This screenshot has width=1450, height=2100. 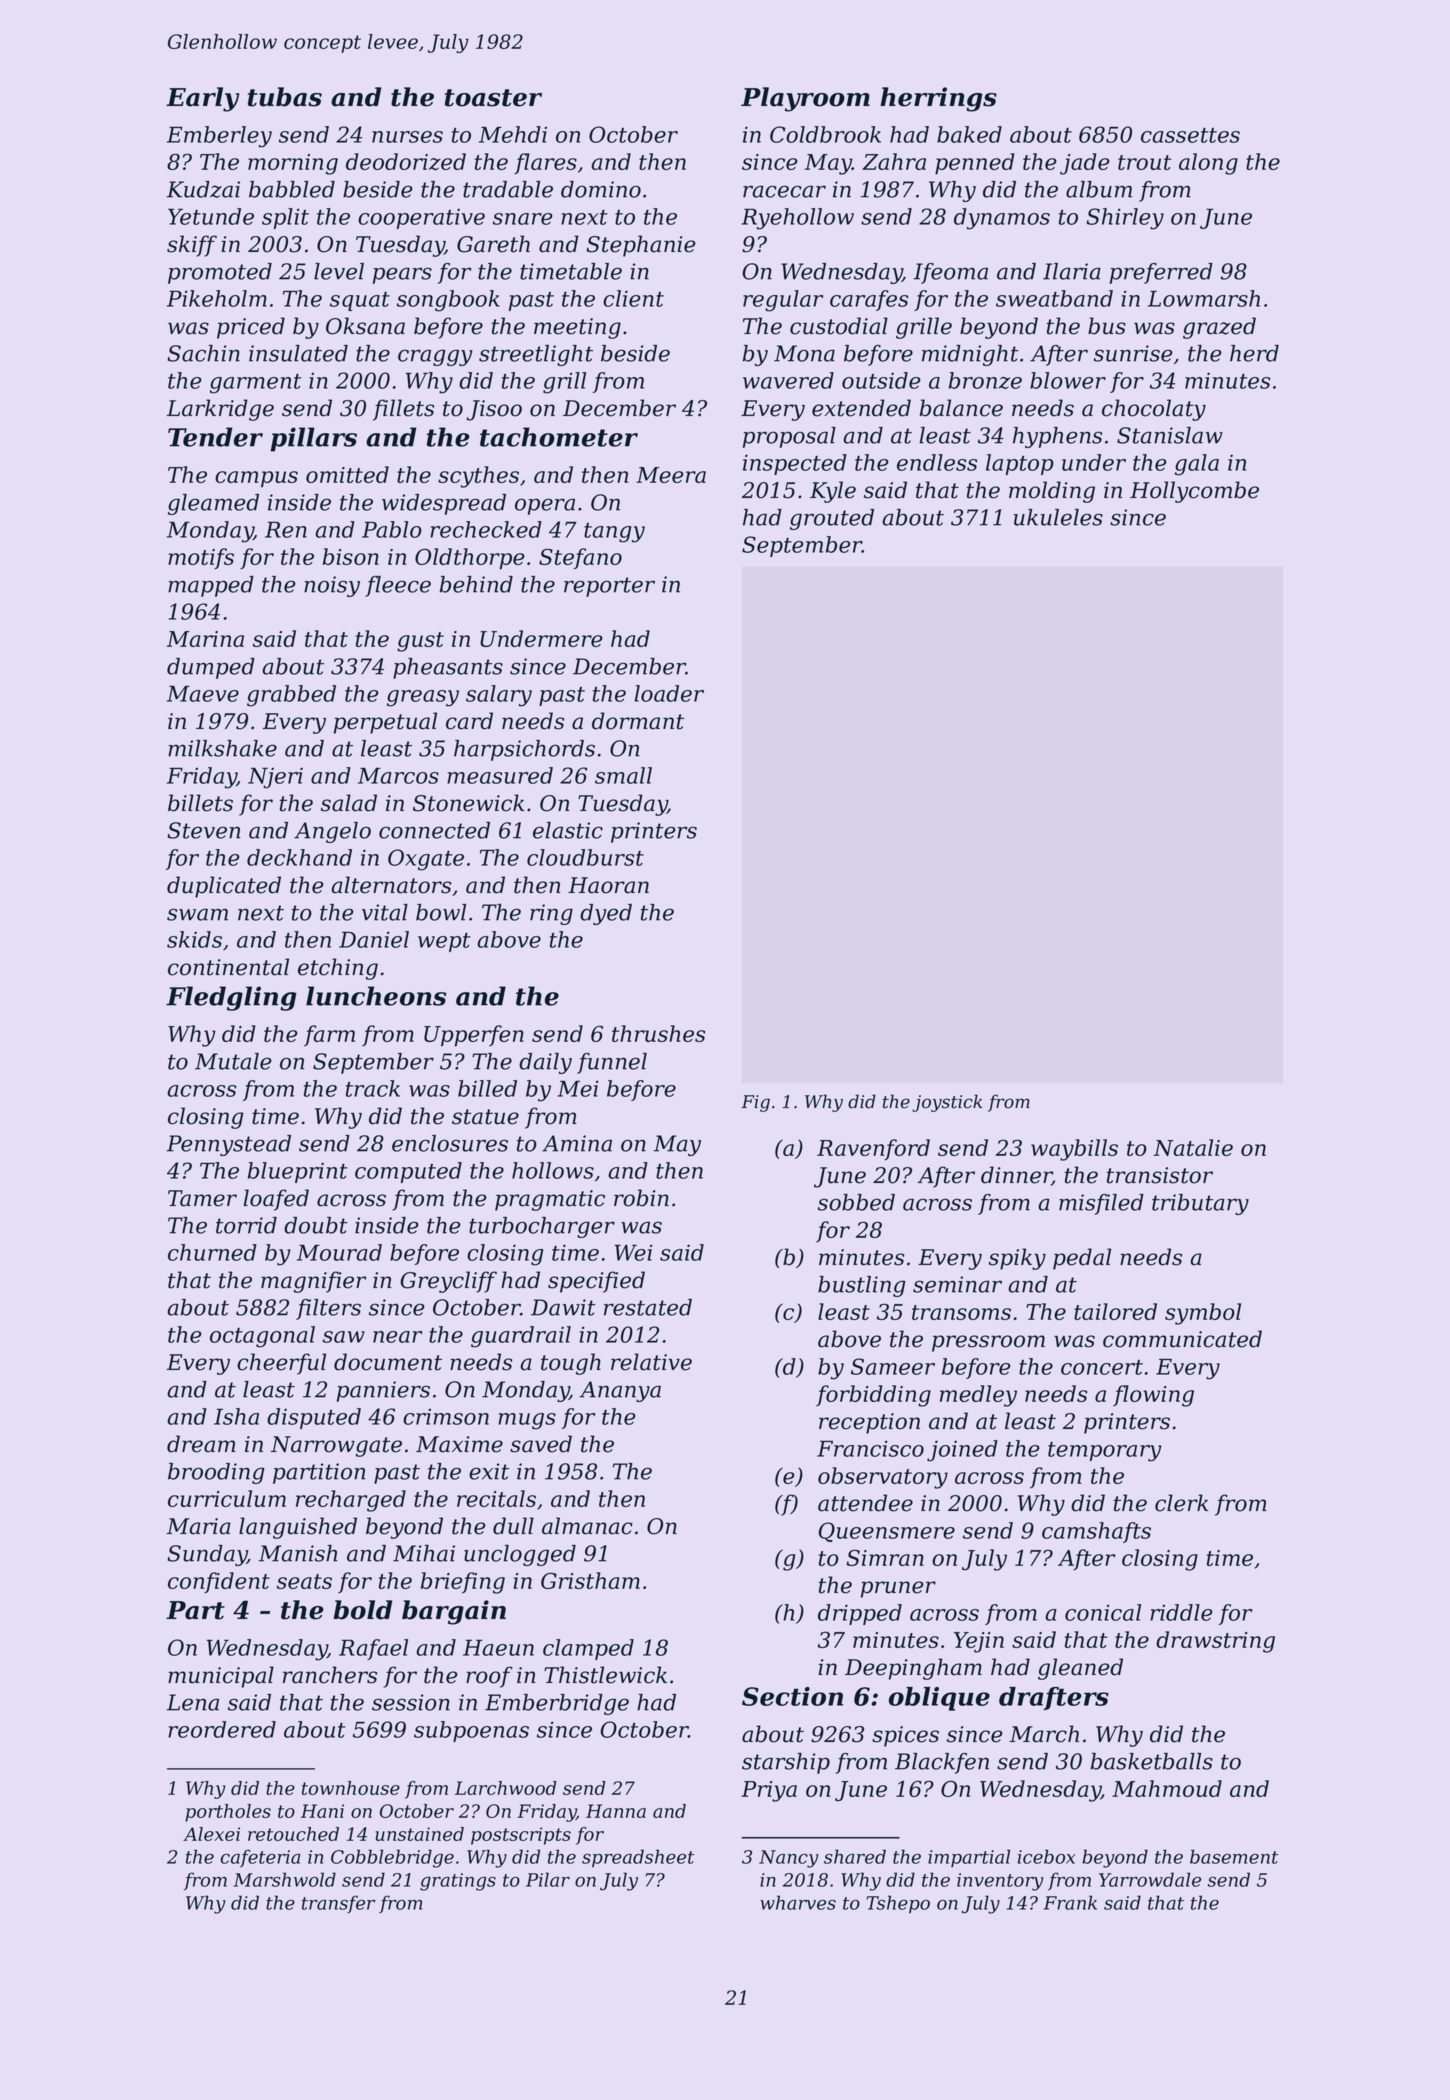 What do you see at coordinates (1080, 1669) in the screenshot?
I see `gleaned` at bounding box center [1080, 1669].
